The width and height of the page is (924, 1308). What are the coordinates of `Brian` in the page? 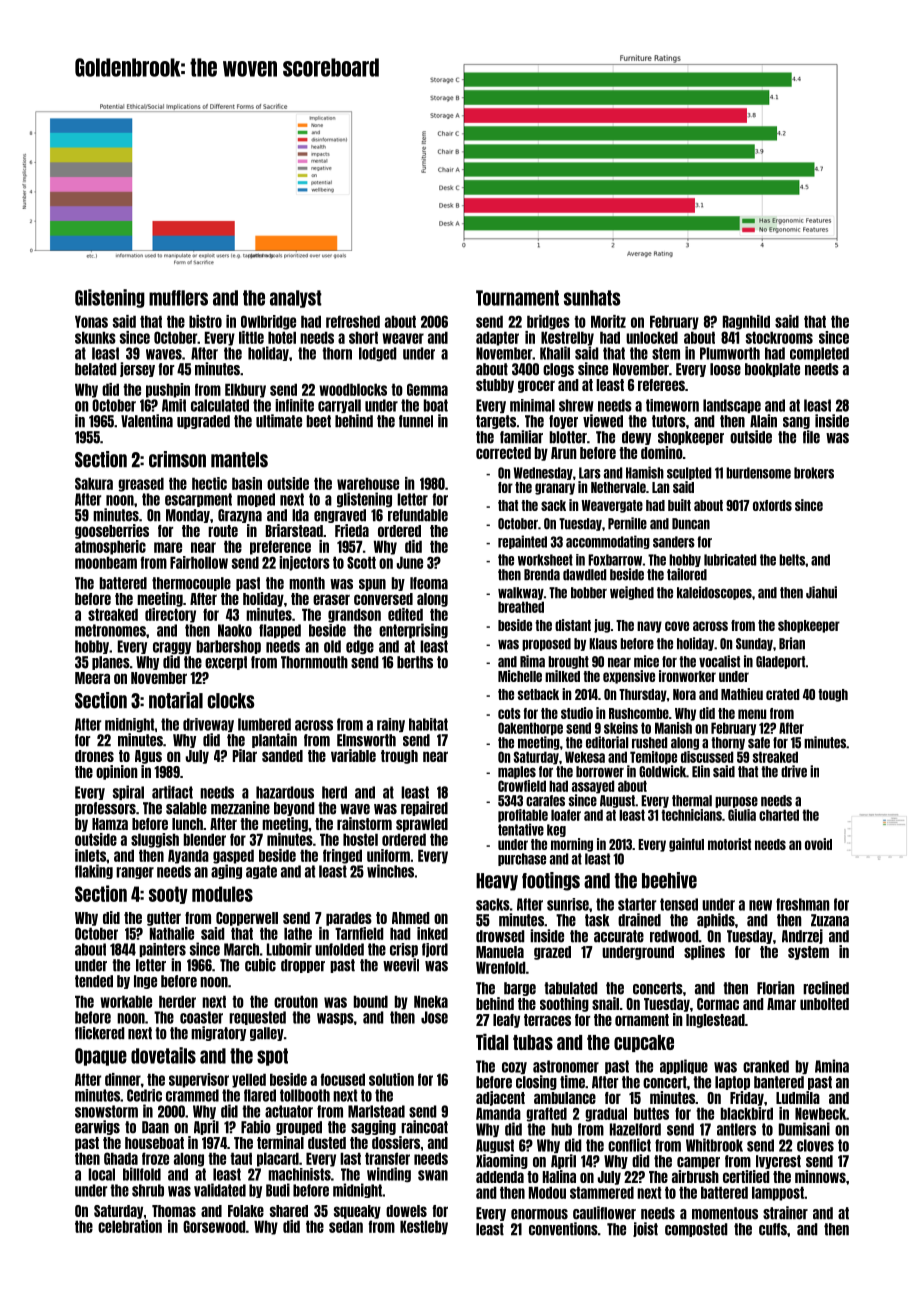 It's located at (792, 643).
